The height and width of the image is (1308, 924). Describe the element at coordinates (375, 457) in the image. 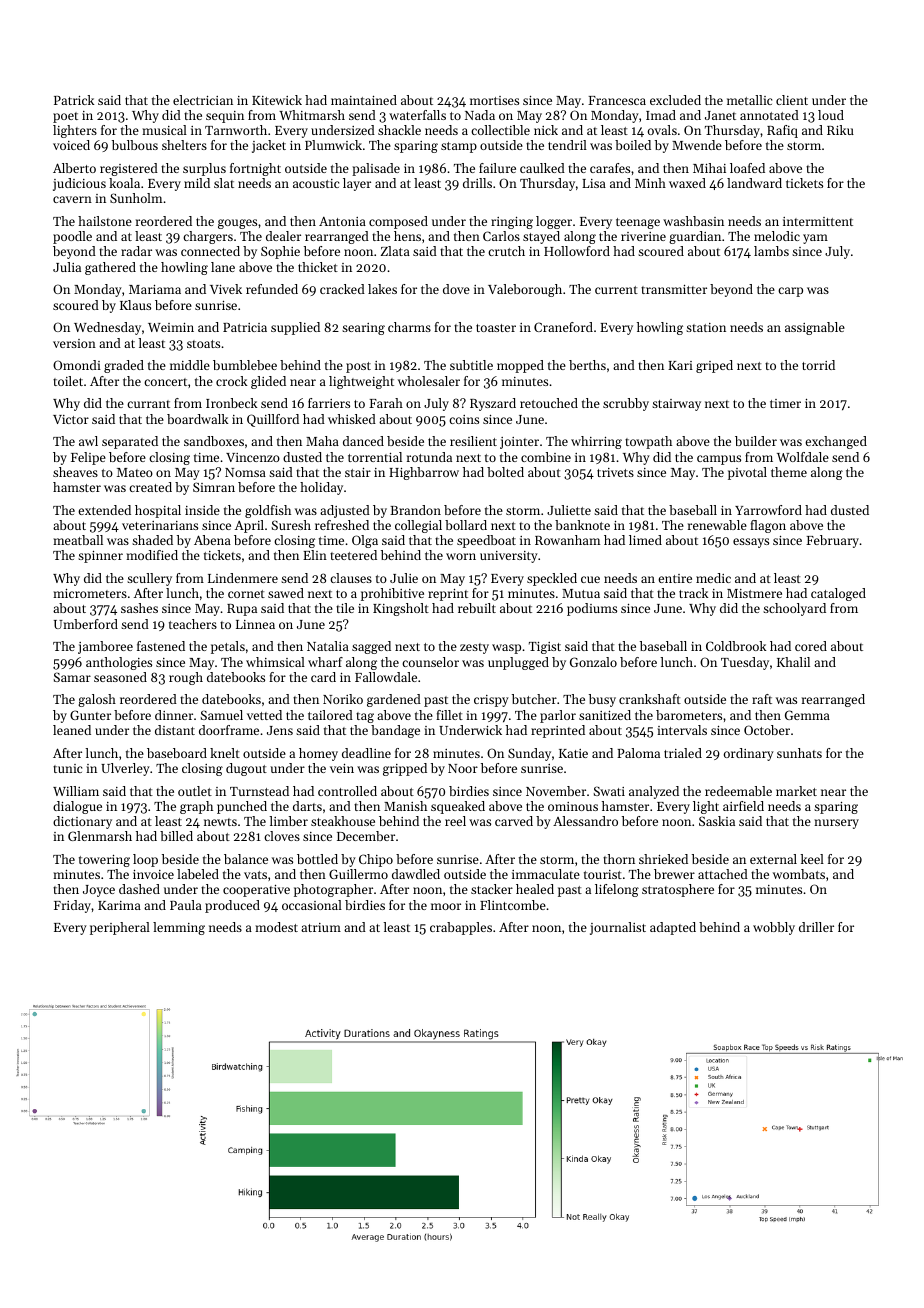

I see `torrential` at that location.
